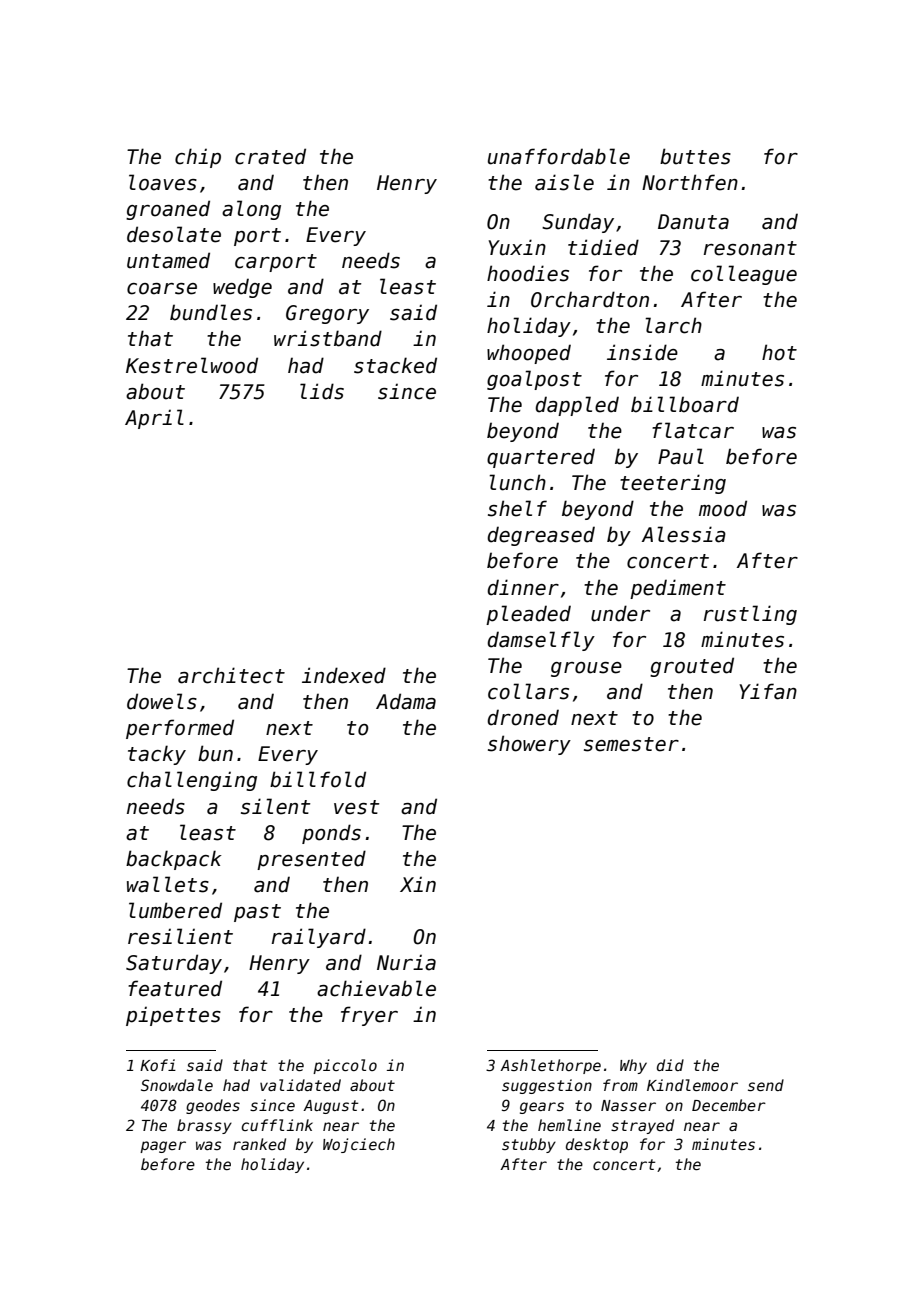 The image size is (924, 1314). I want to click on dinner, so click(523, 587).
